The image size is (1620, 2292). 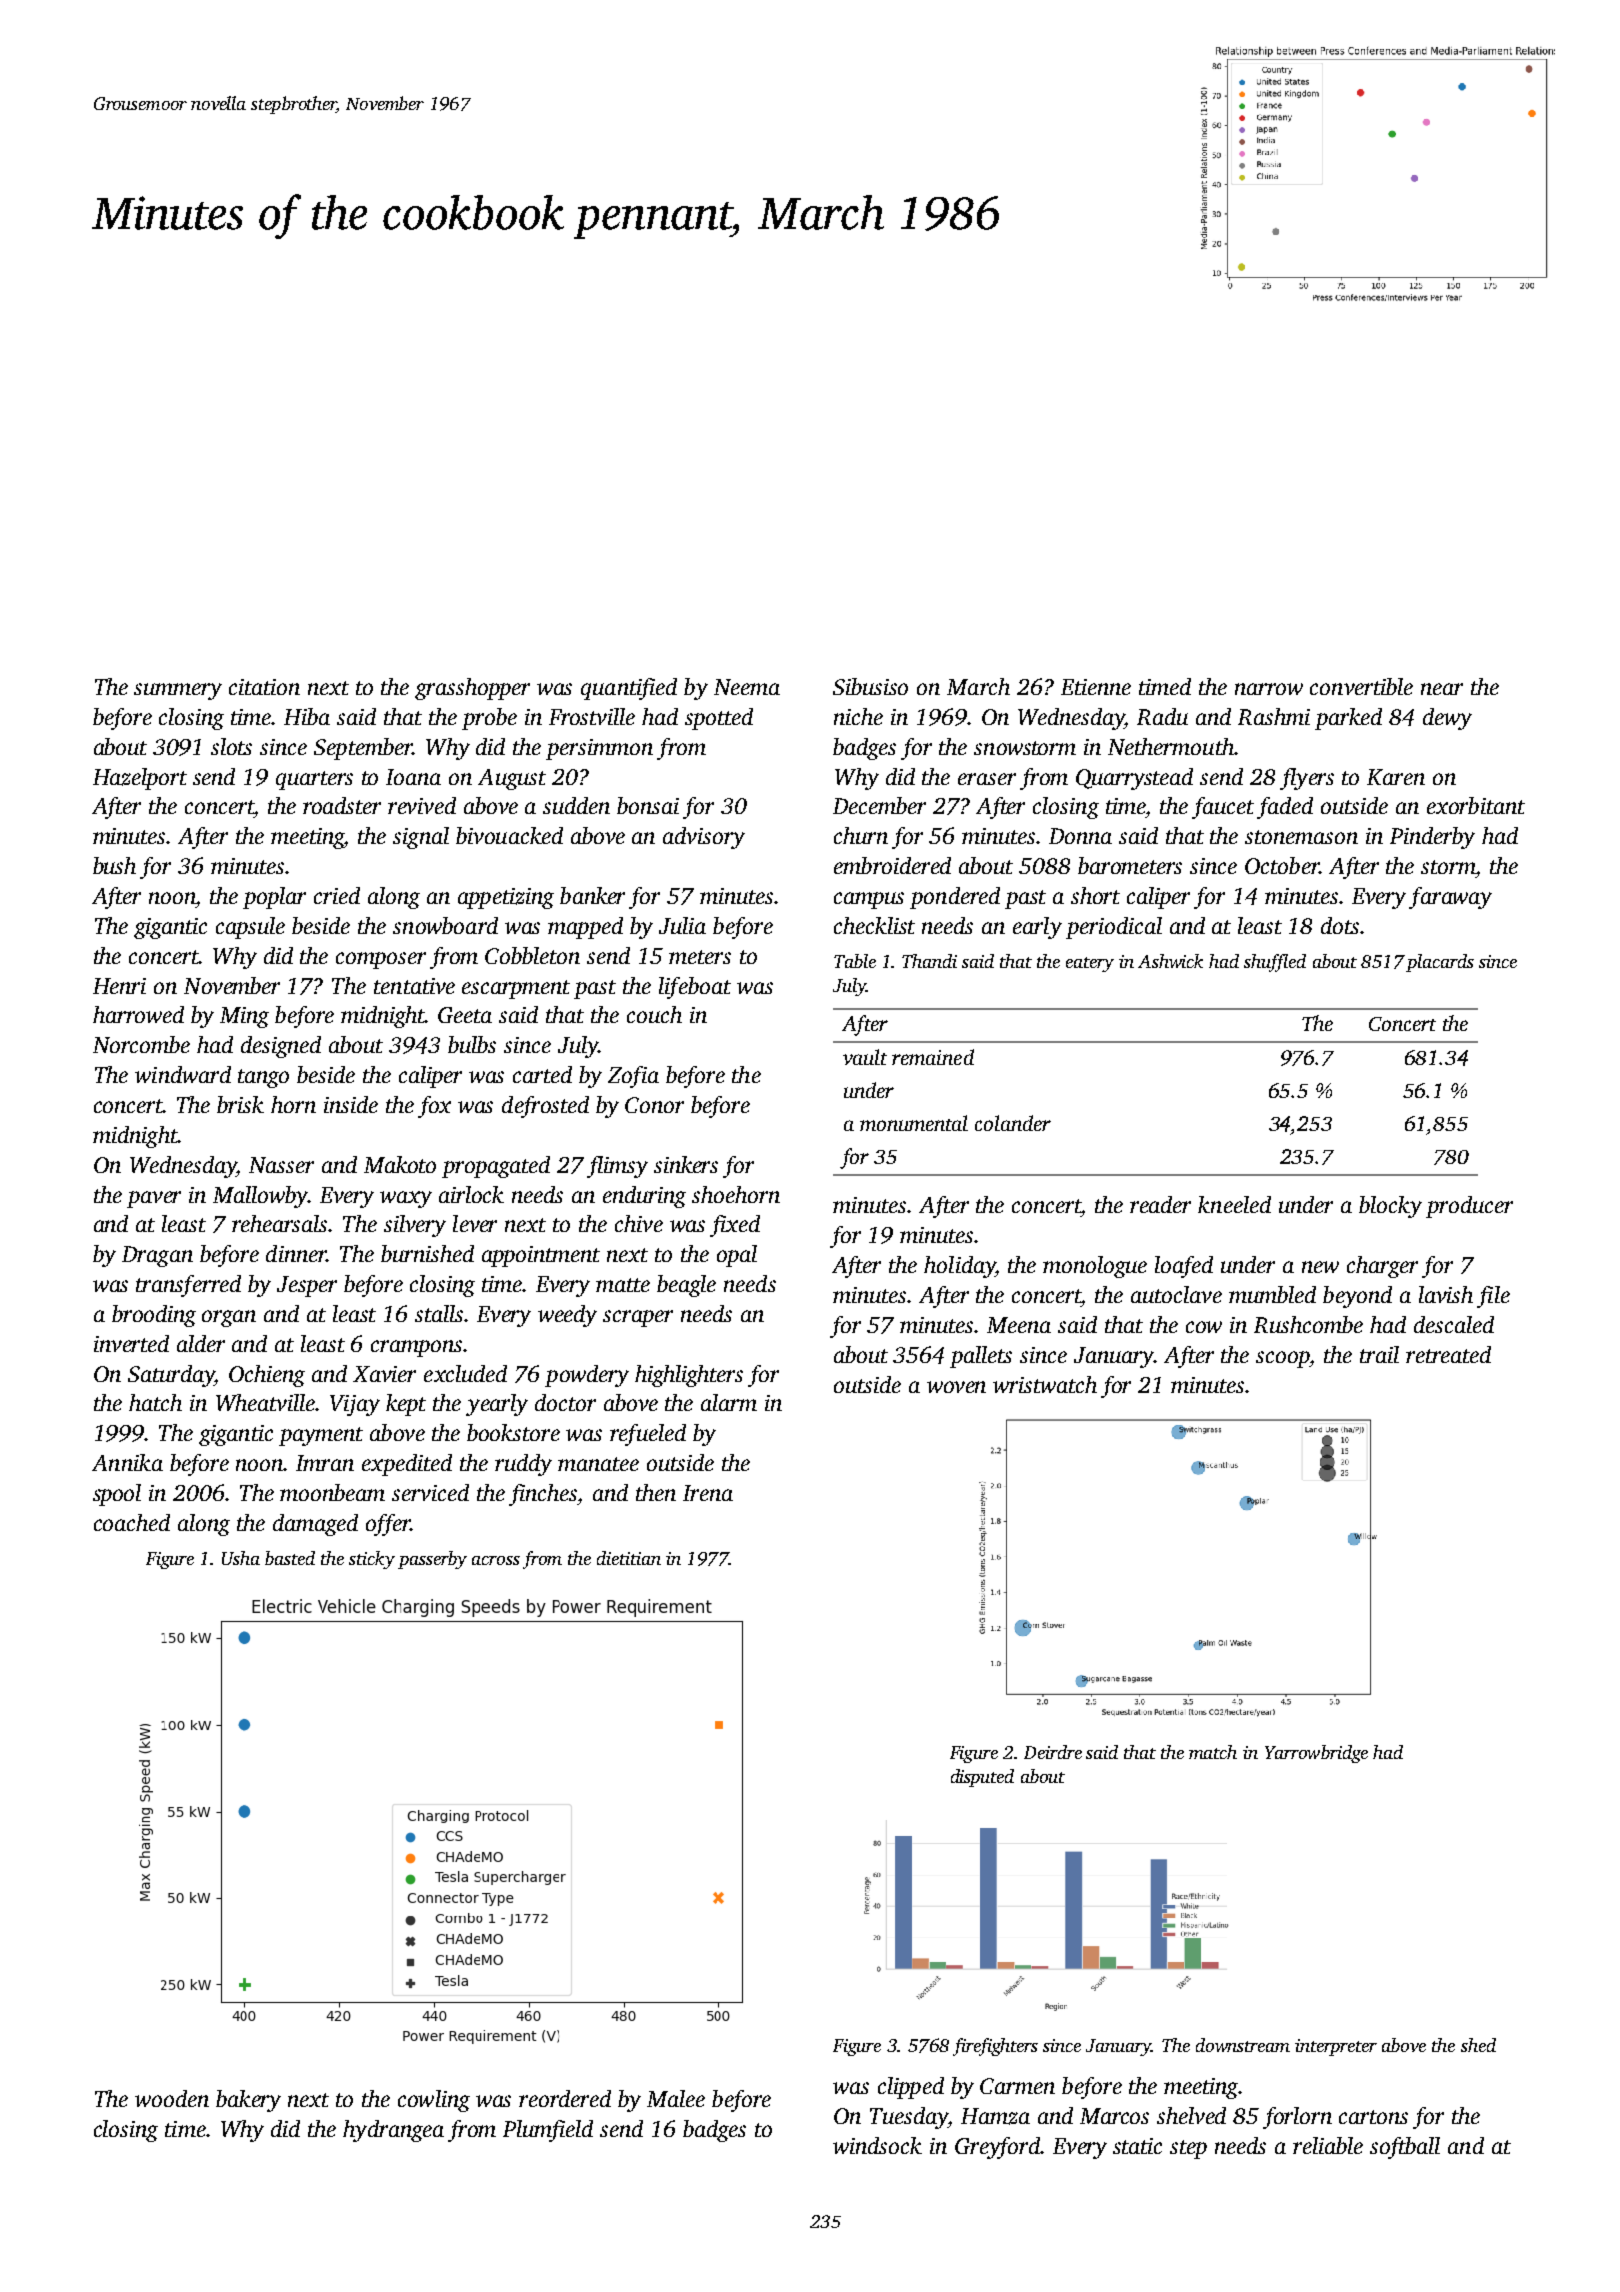 I want to click on cried, so click(x=337, y=895).
